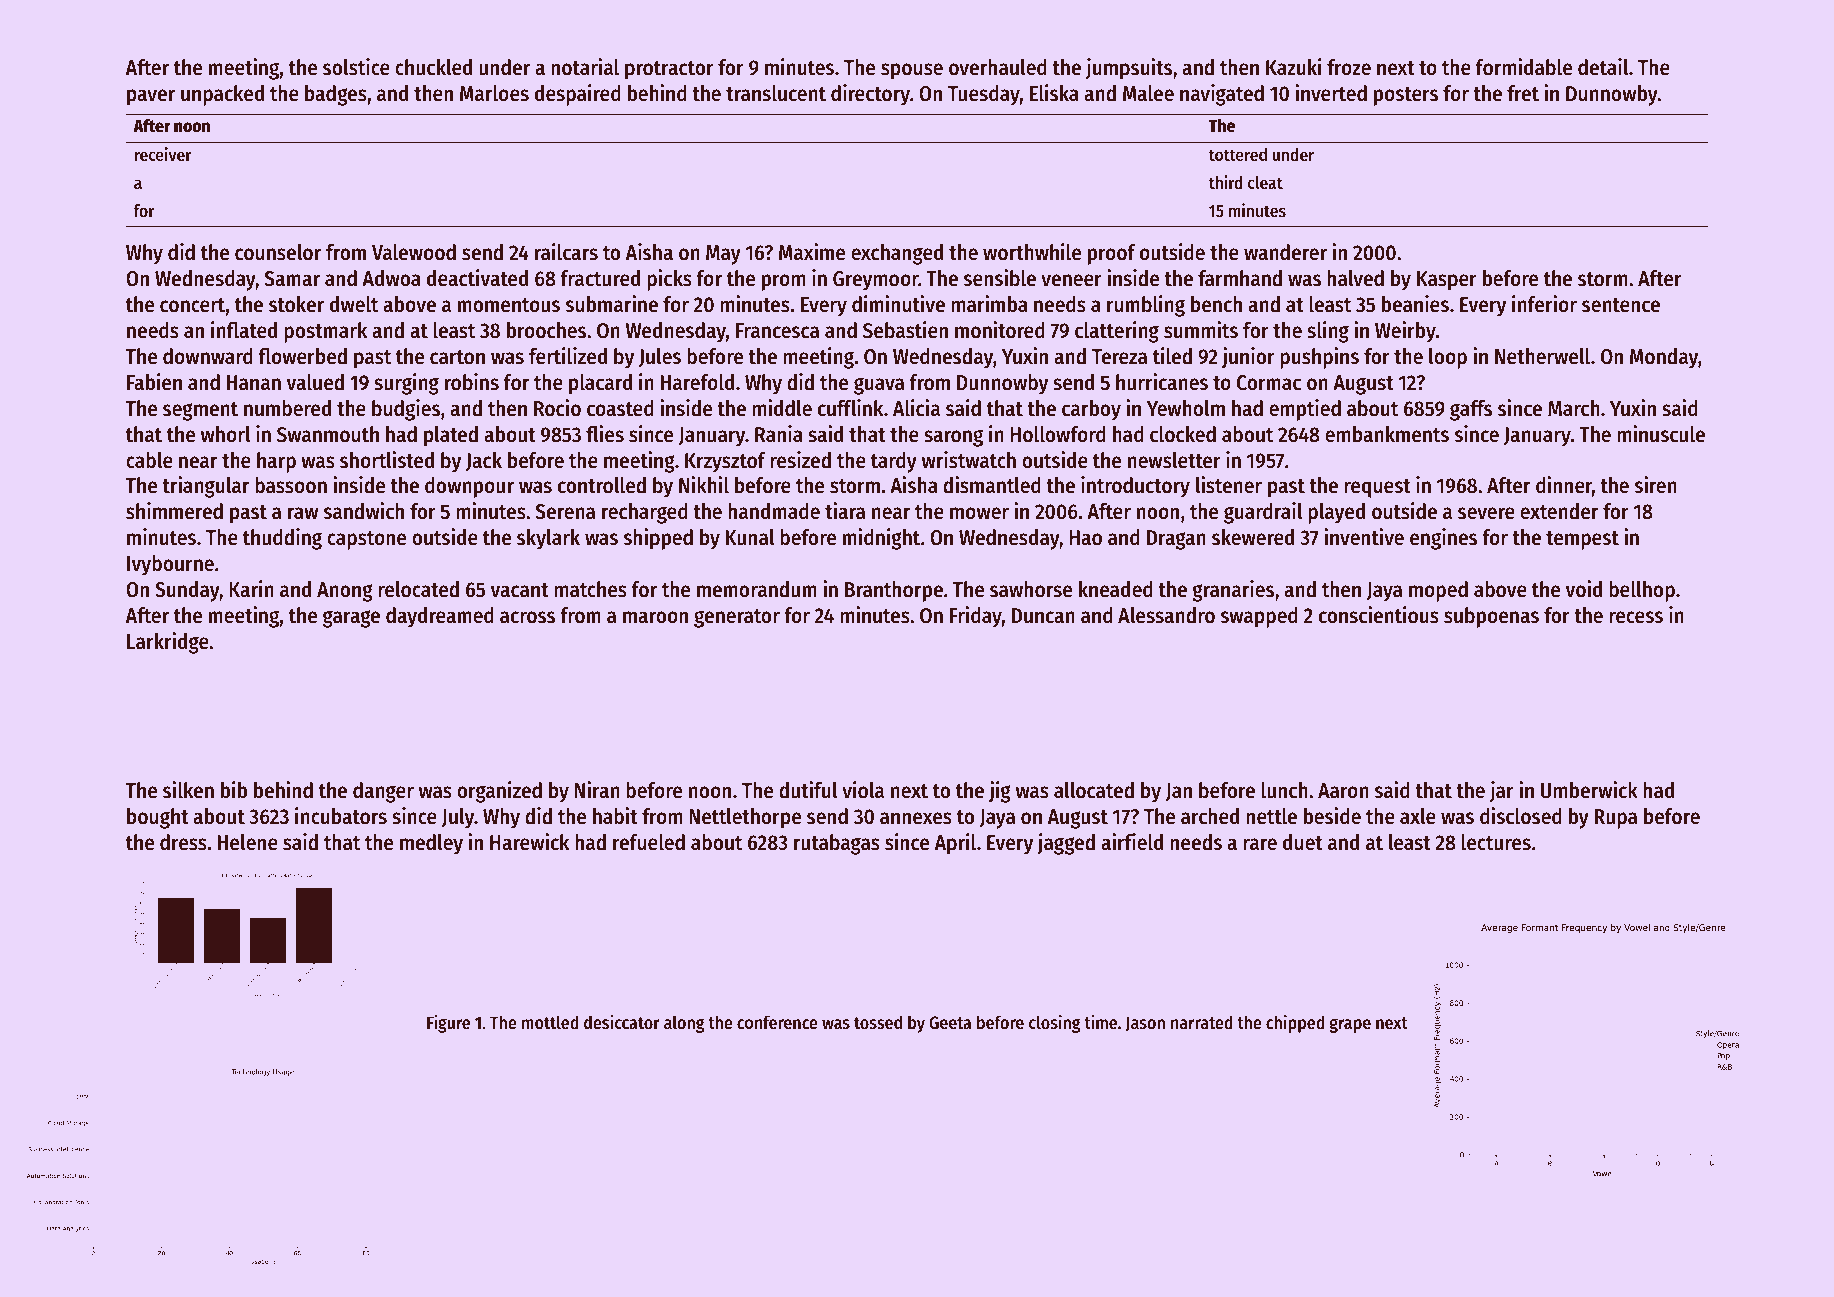  What do you see at coordinates (585, 67) in the screenshot?
I see `notarial` at bounding box center [585, 67].
